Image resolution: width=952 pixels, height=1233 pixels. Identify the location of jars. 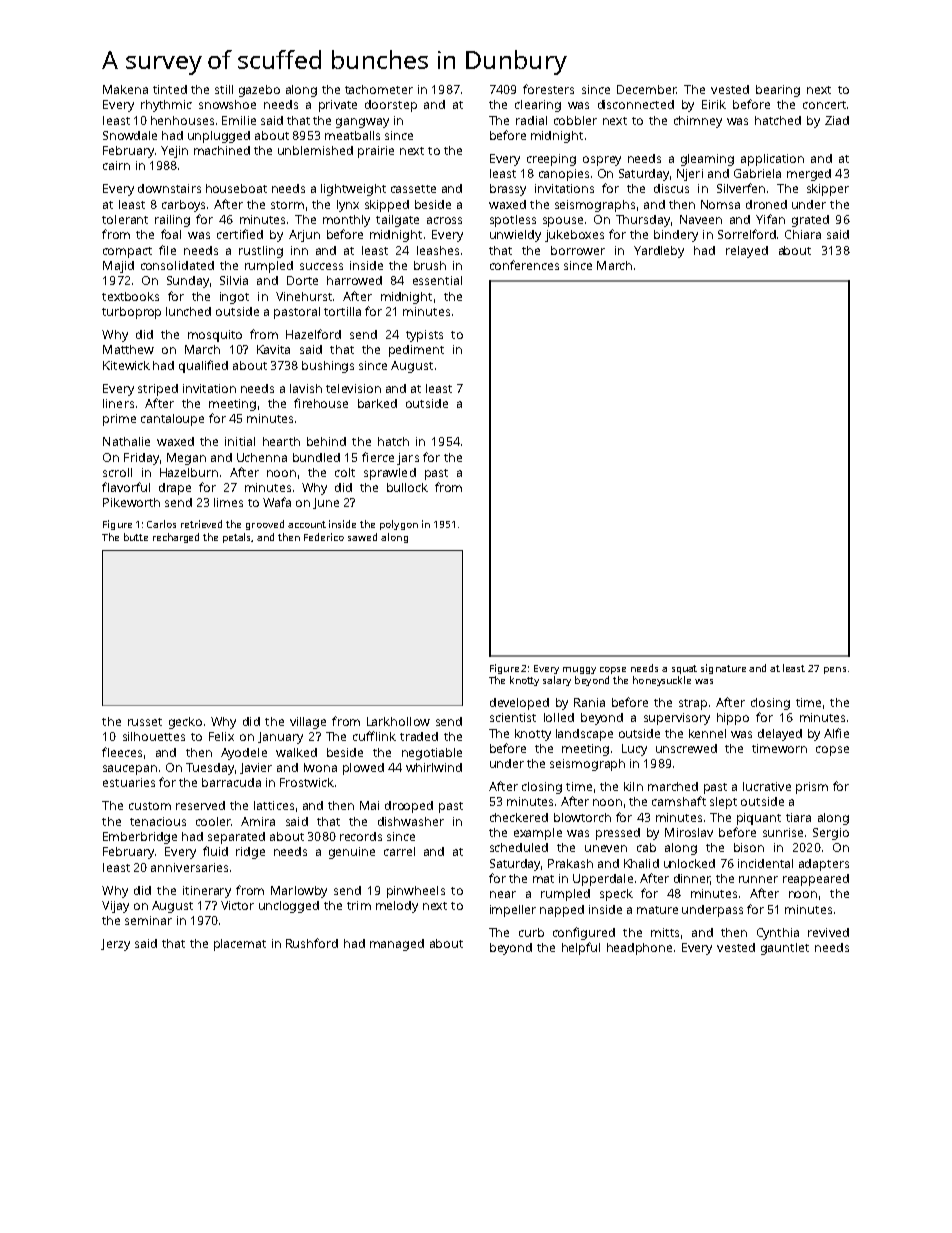
(408, 459).
